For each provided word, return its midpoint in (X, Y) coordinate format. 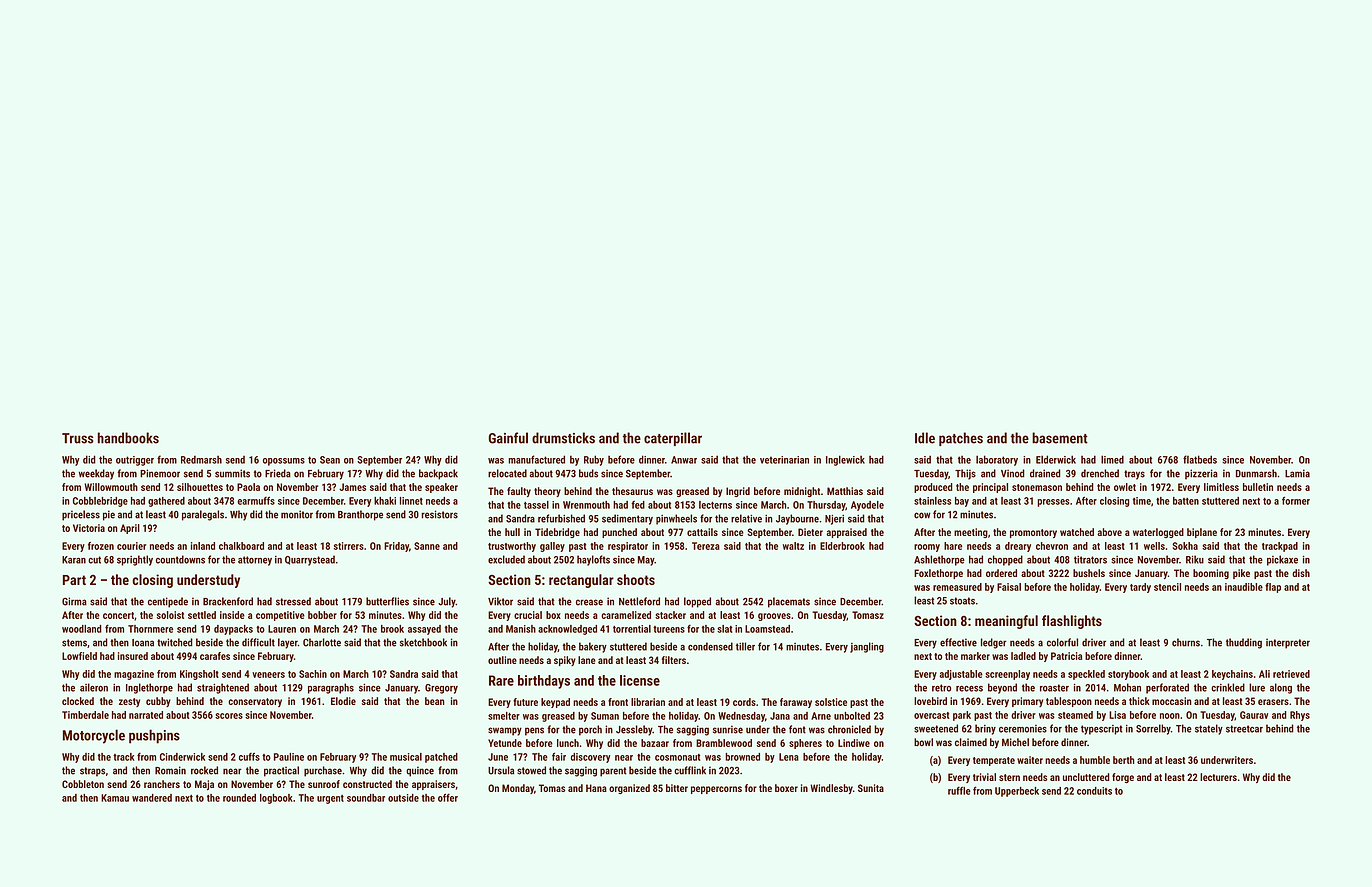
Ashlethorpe (939, 560)
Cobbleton (83, 784)
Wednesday (741, 717)
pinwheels (676, 519)
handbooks (128, 438)
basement (1060, 438)
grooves (774, 617)
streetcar (1244, 729)
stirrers (349, 546)
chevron (1052, 546)
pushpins (154, 736)
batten (1186, 501)
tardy (1140, 588)
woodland (82, 629)
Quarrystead (310, 560)
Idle (925, 438)
